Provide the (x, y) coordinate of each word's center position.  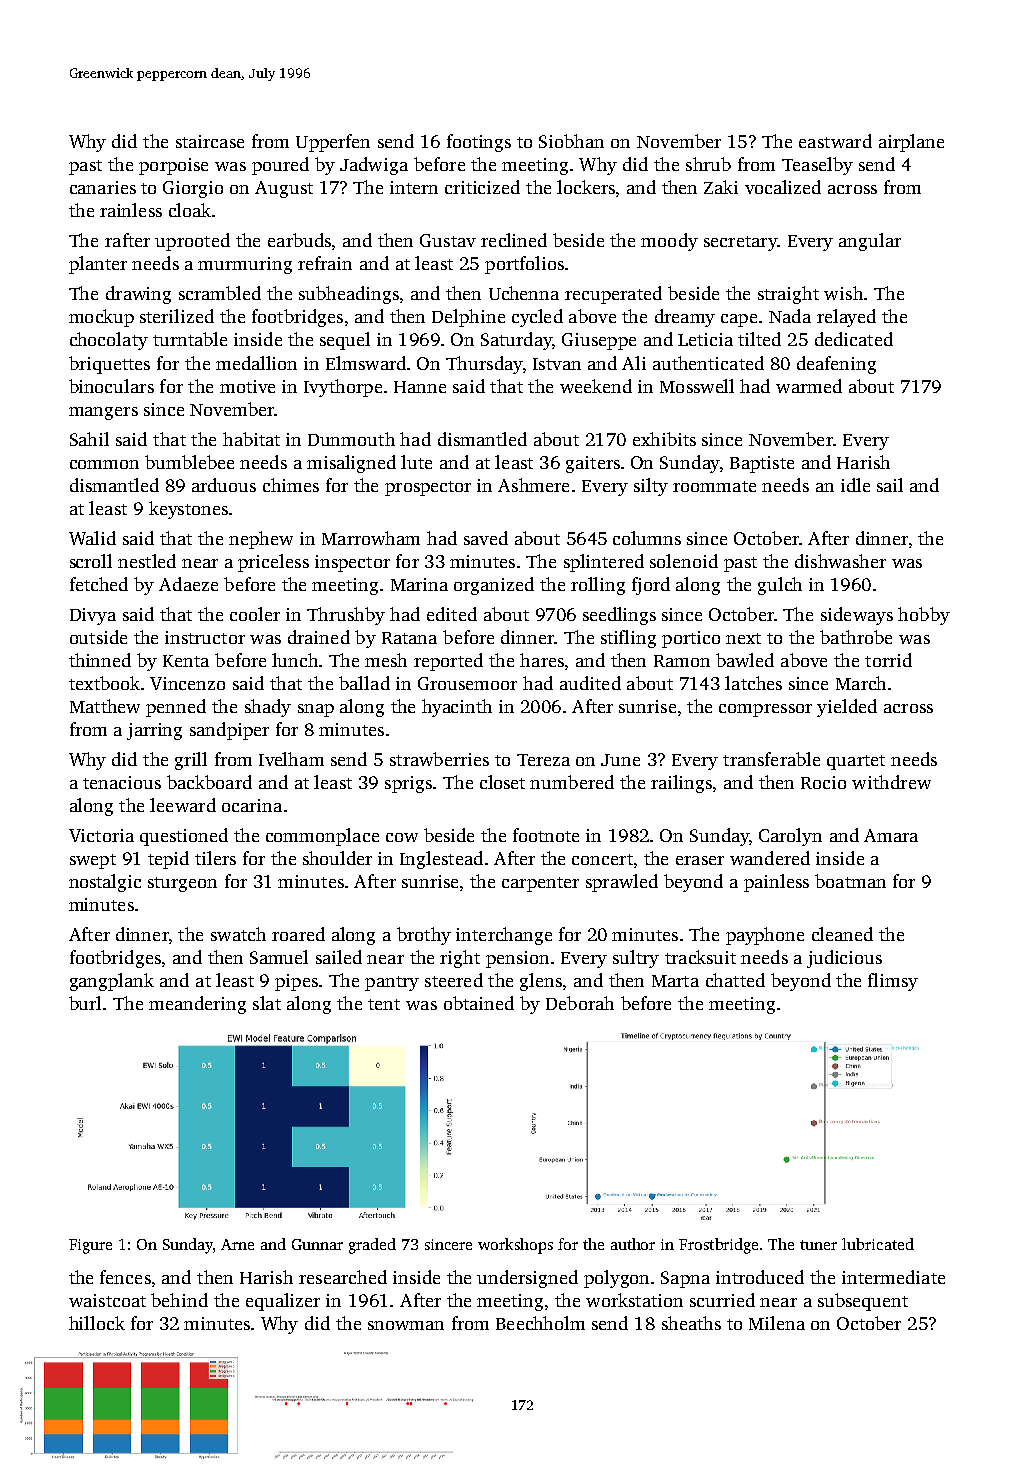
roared (298, 934)
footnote (546, 835)
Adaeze (188, 584)
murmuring (245, 265)
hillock (97, 1323)
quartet (856, 762)
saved (486, 538)
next (743, 638)
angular (870, 242)
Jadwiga (374, 166)
